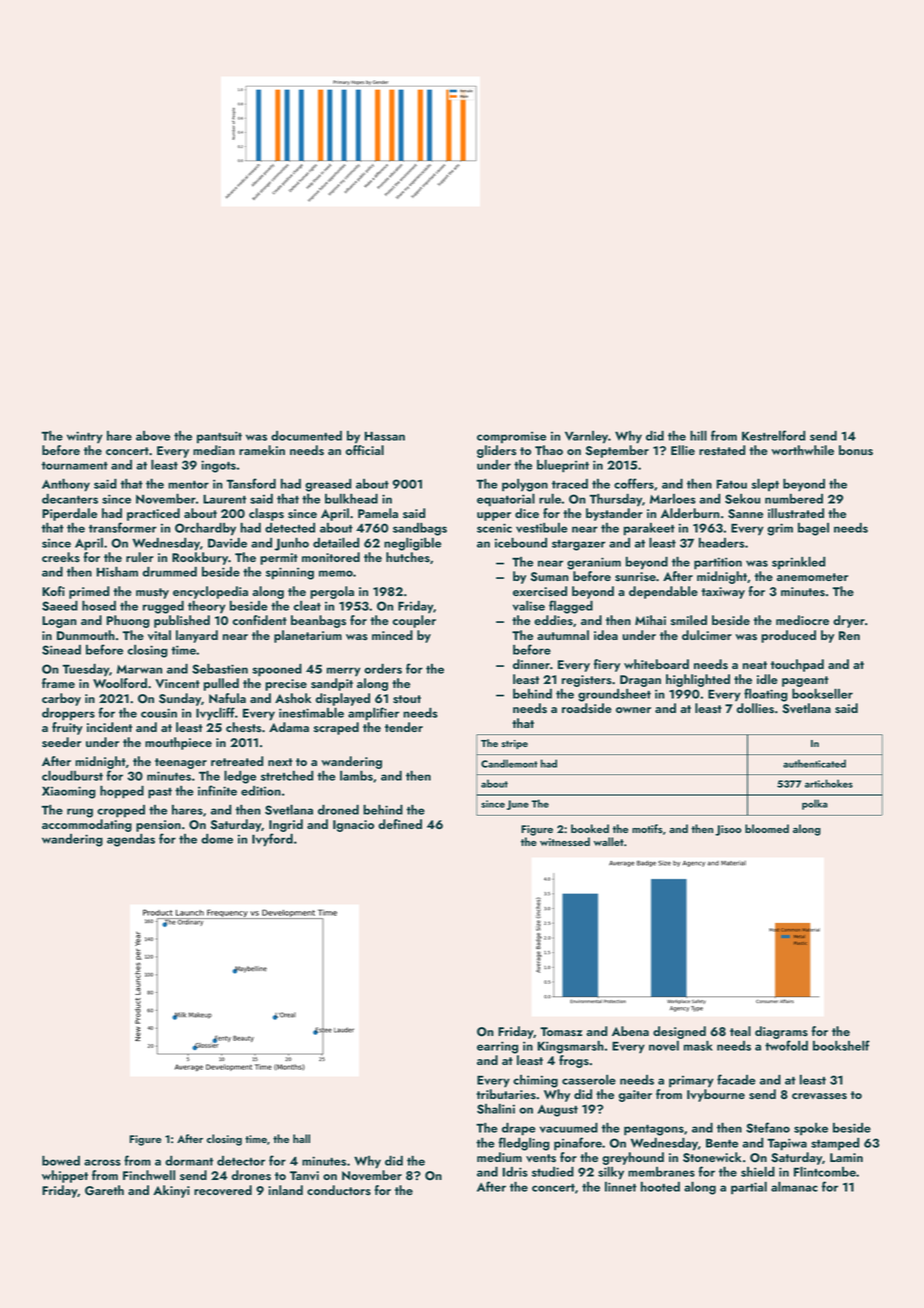  I want to click on lambs, so click(356, 775).
